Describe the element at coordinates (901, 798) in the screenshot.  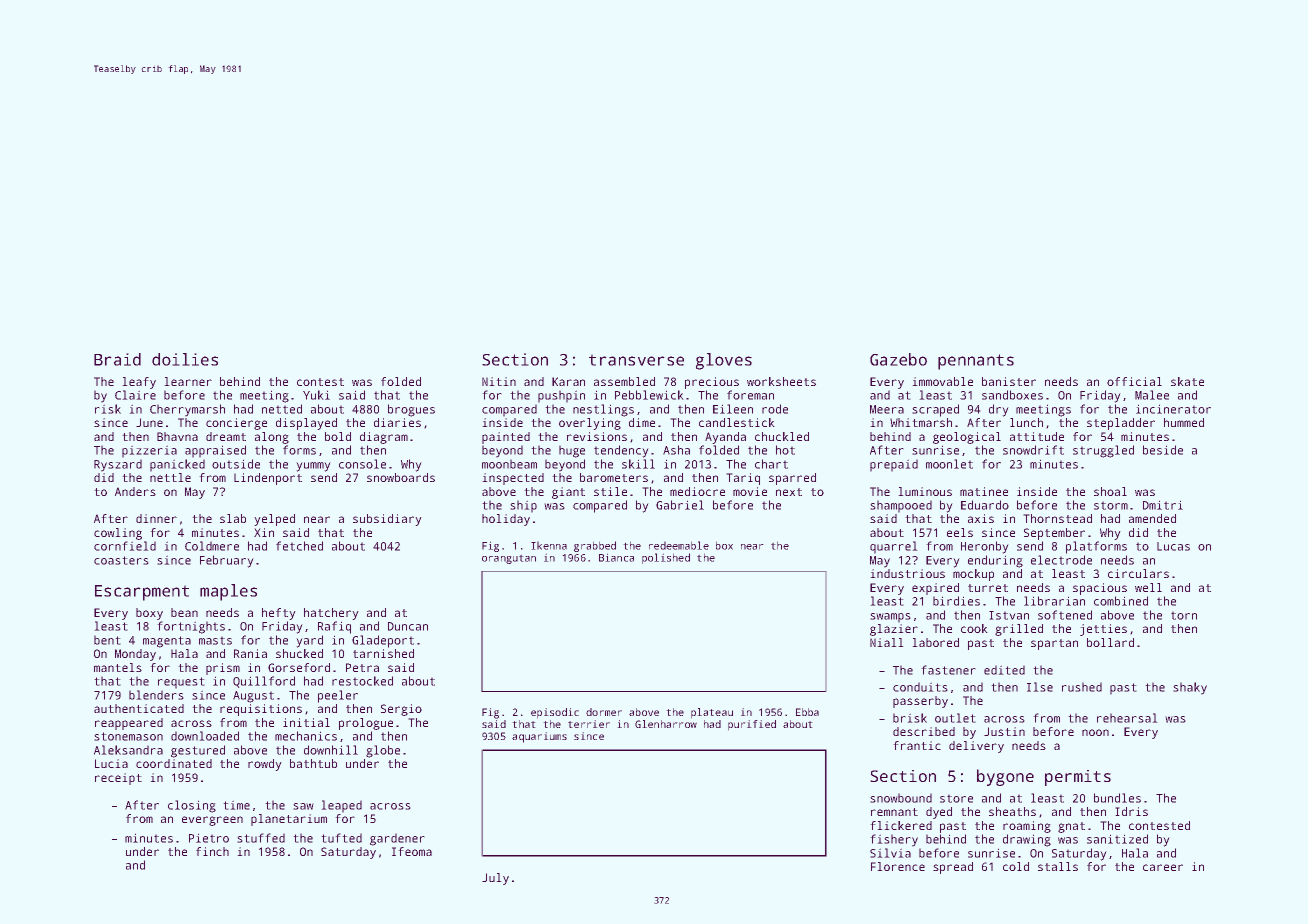
I see `snowbound` at that location.
